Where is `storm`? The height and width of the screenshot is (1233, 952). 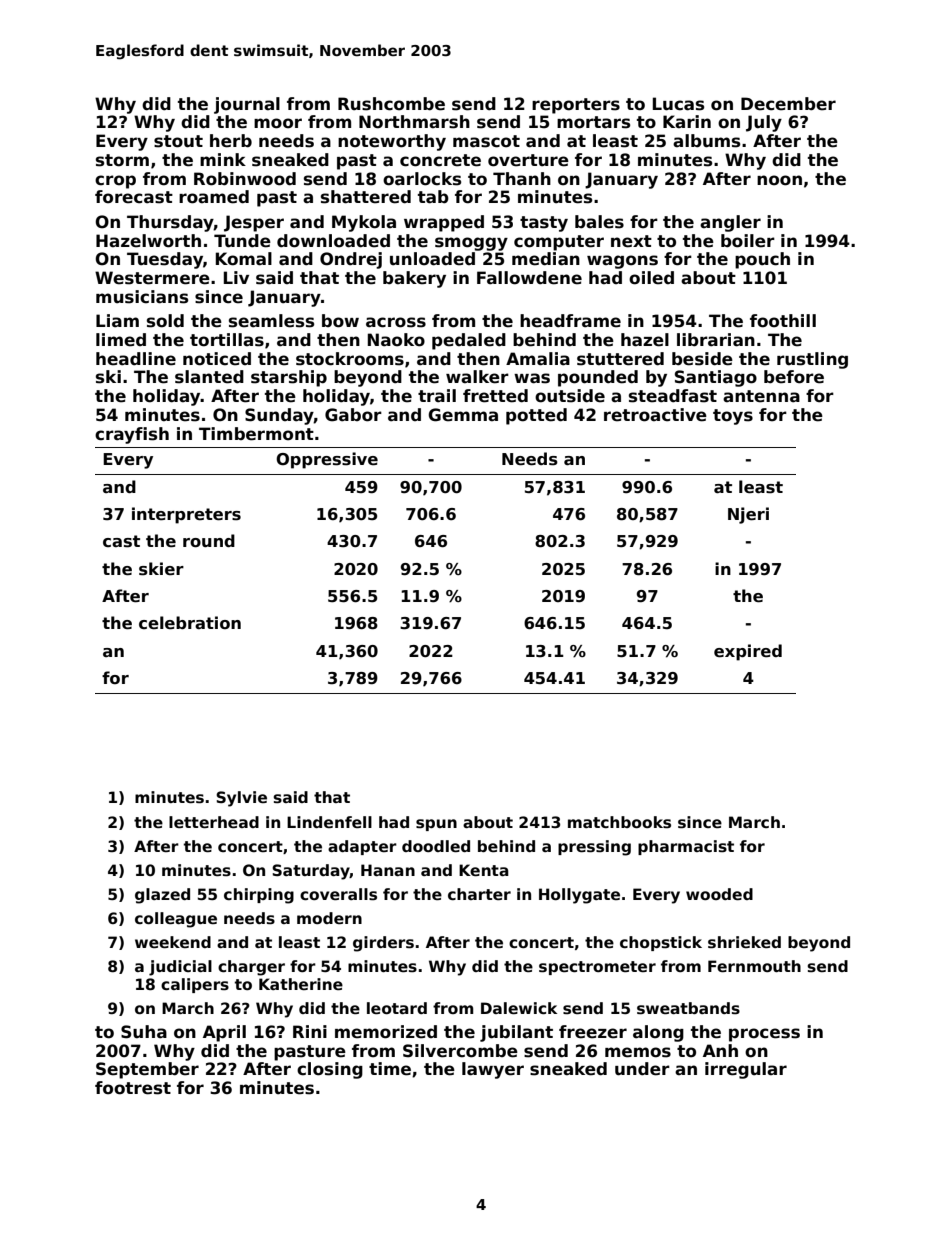 storm is located at coordinates (122, 160).
